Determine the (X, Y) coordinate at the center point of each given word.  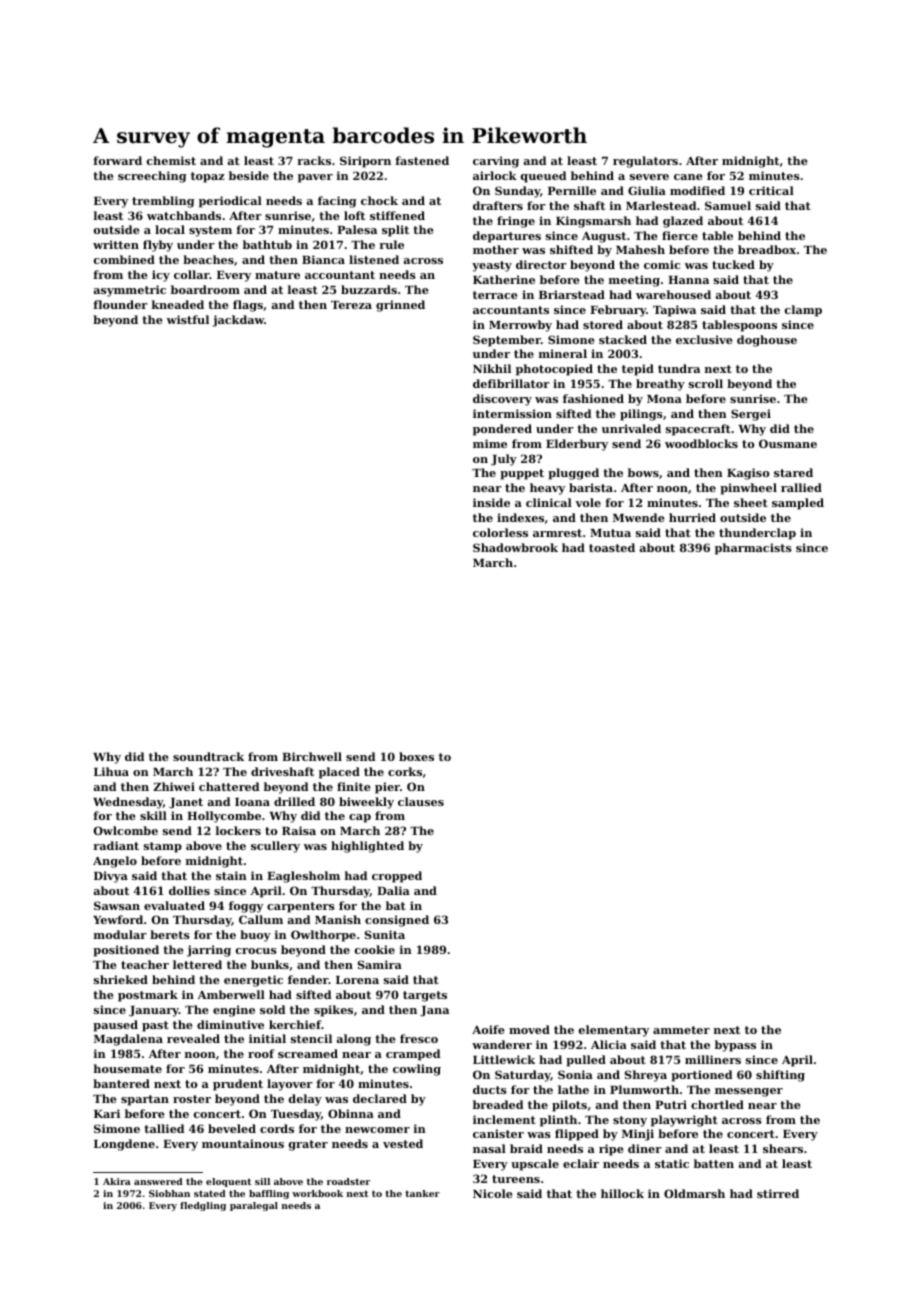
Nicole (493, 1193)
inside (491, 502)
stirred (778, 1193)
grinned (400, 306)
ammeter (681, 1030)
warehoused (673, 294)
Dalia (393, 890)
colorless (500, 532)
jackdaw (238, 321)
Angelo (115, 862)
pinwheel (748, 489)
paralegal (254, 1206)
